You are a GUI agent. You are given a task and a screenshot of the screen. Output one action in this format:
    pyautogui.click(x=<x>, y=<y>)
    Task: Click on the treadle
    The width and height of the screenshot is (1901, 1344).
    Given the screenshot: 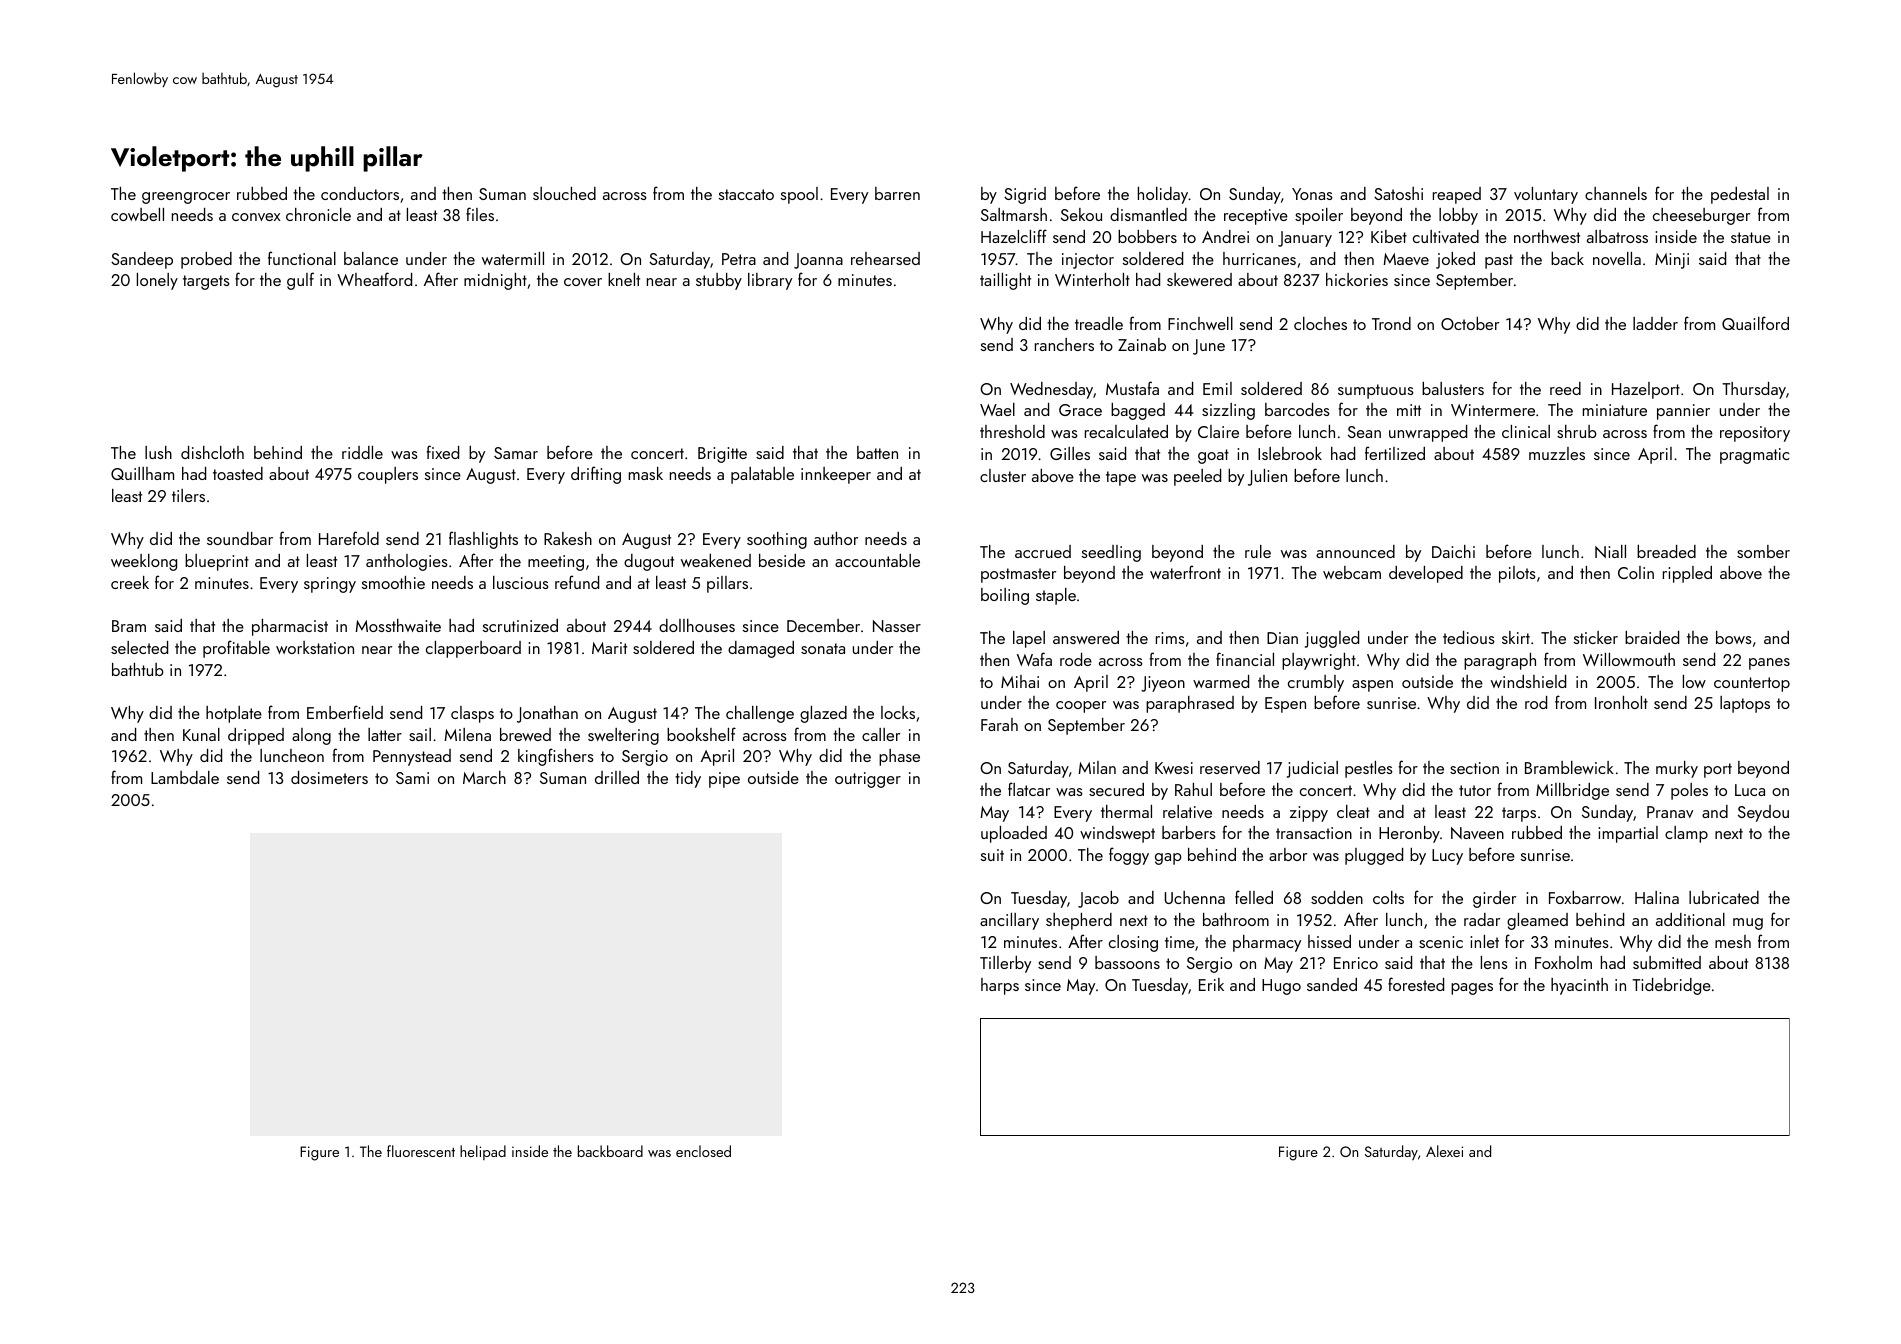 What is the action you would take?
    pyautogui.click(x=1099, y=323)
